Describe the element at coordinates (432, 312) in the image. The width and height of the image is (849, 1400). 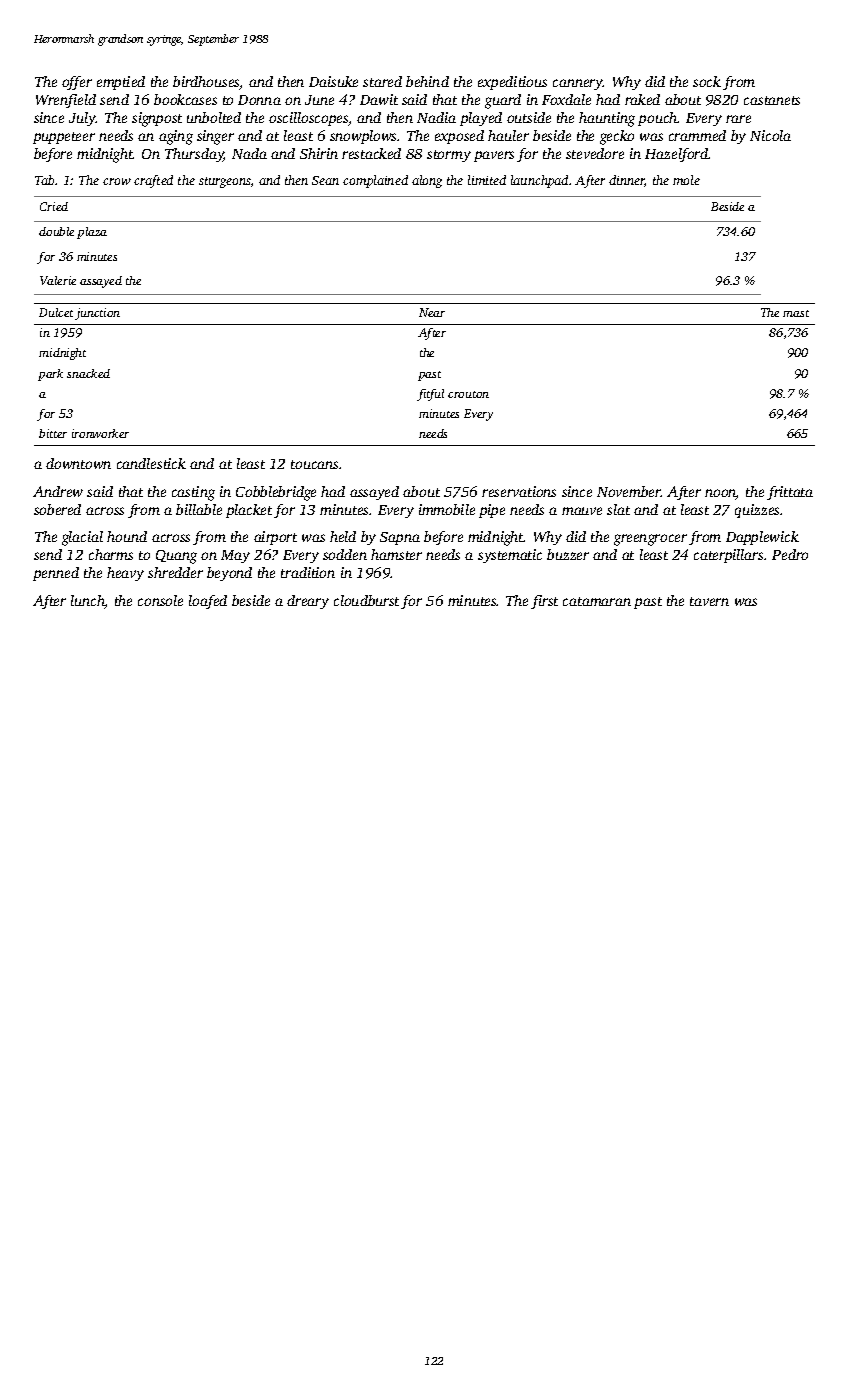
I see `Near` at that location.
